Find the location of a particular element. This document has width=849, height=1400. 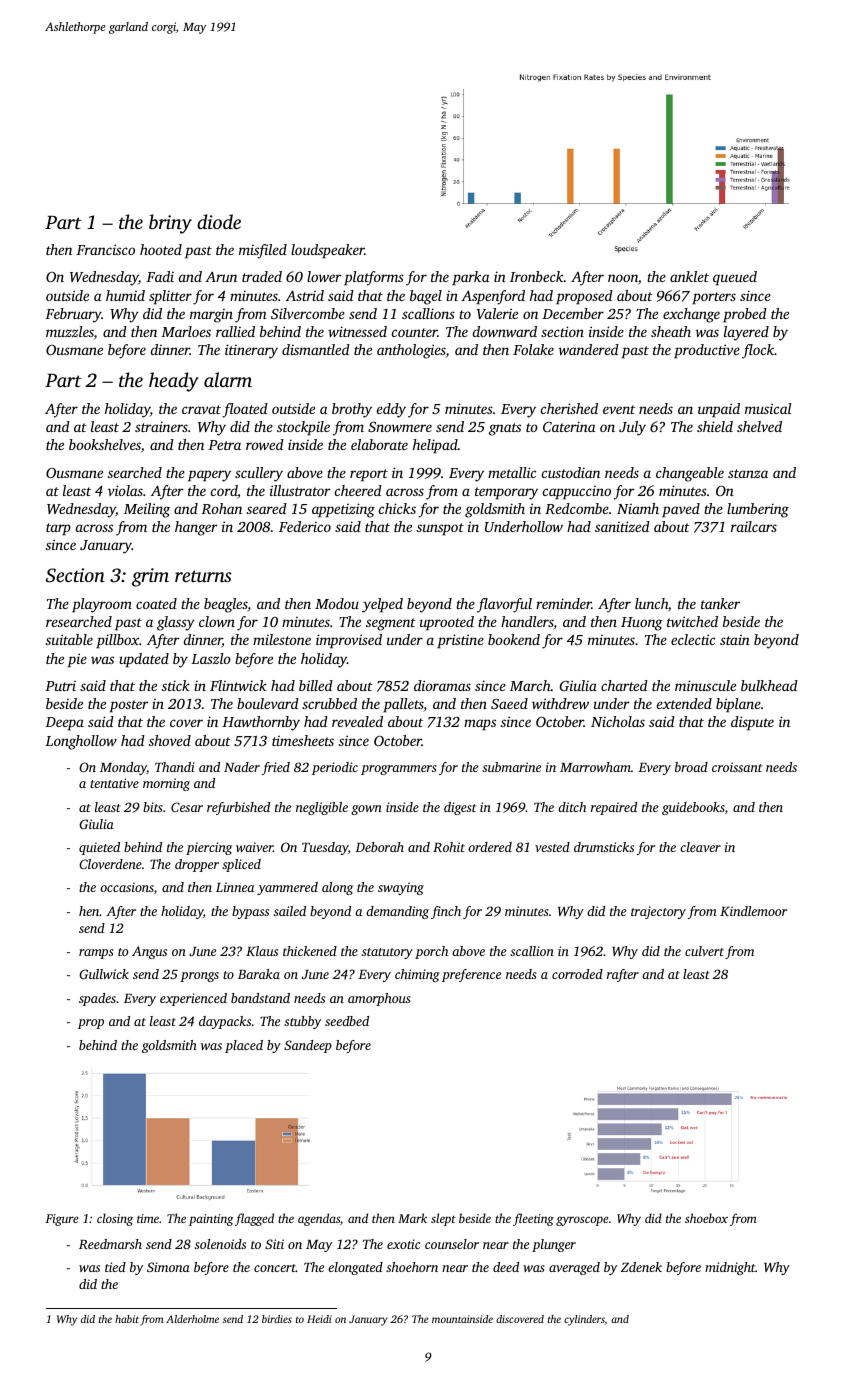

parka is located at coordinates (471, 278).
